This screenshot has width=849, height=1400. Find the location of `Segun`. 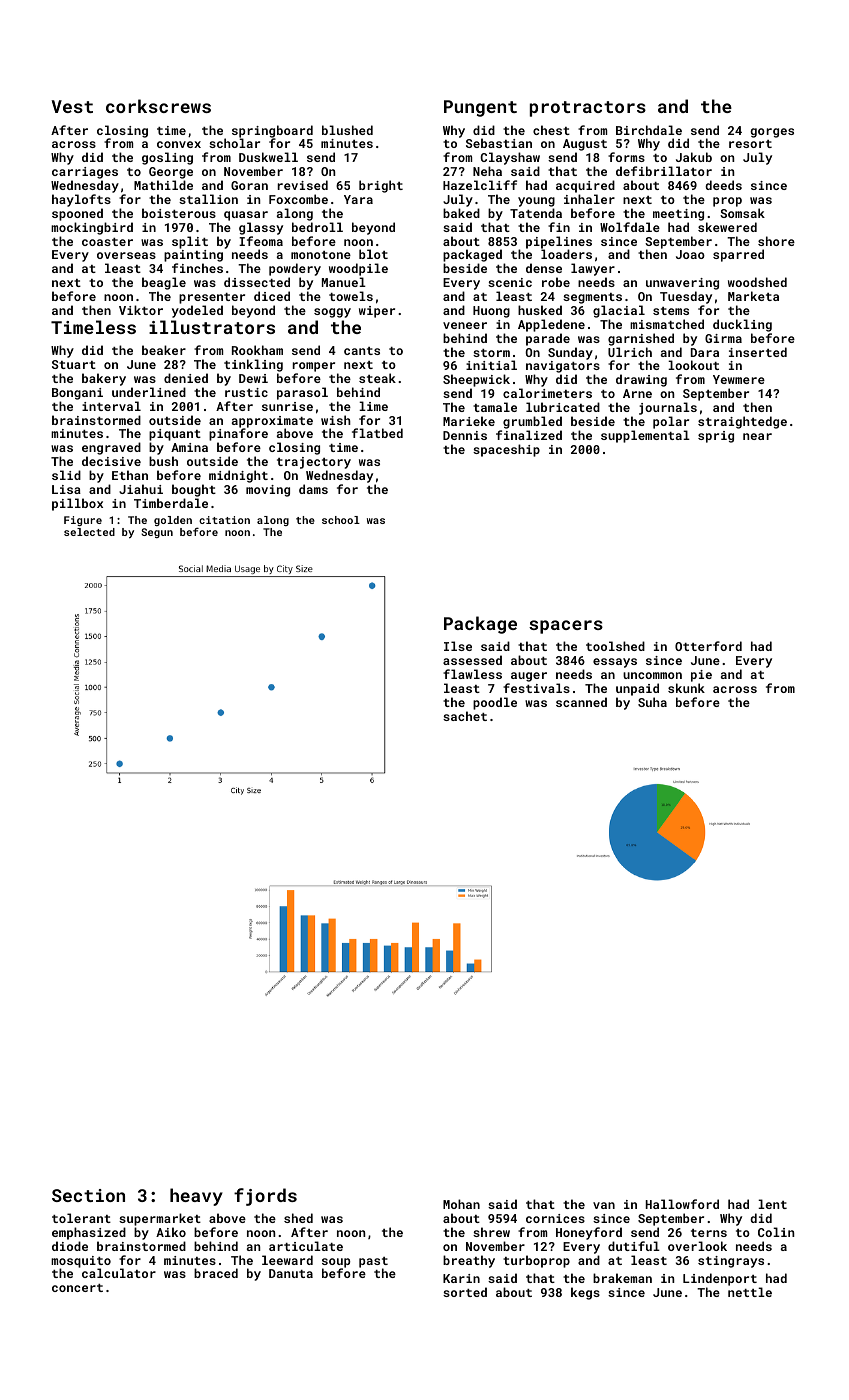

Segun is located at coordinates (157, 533).
